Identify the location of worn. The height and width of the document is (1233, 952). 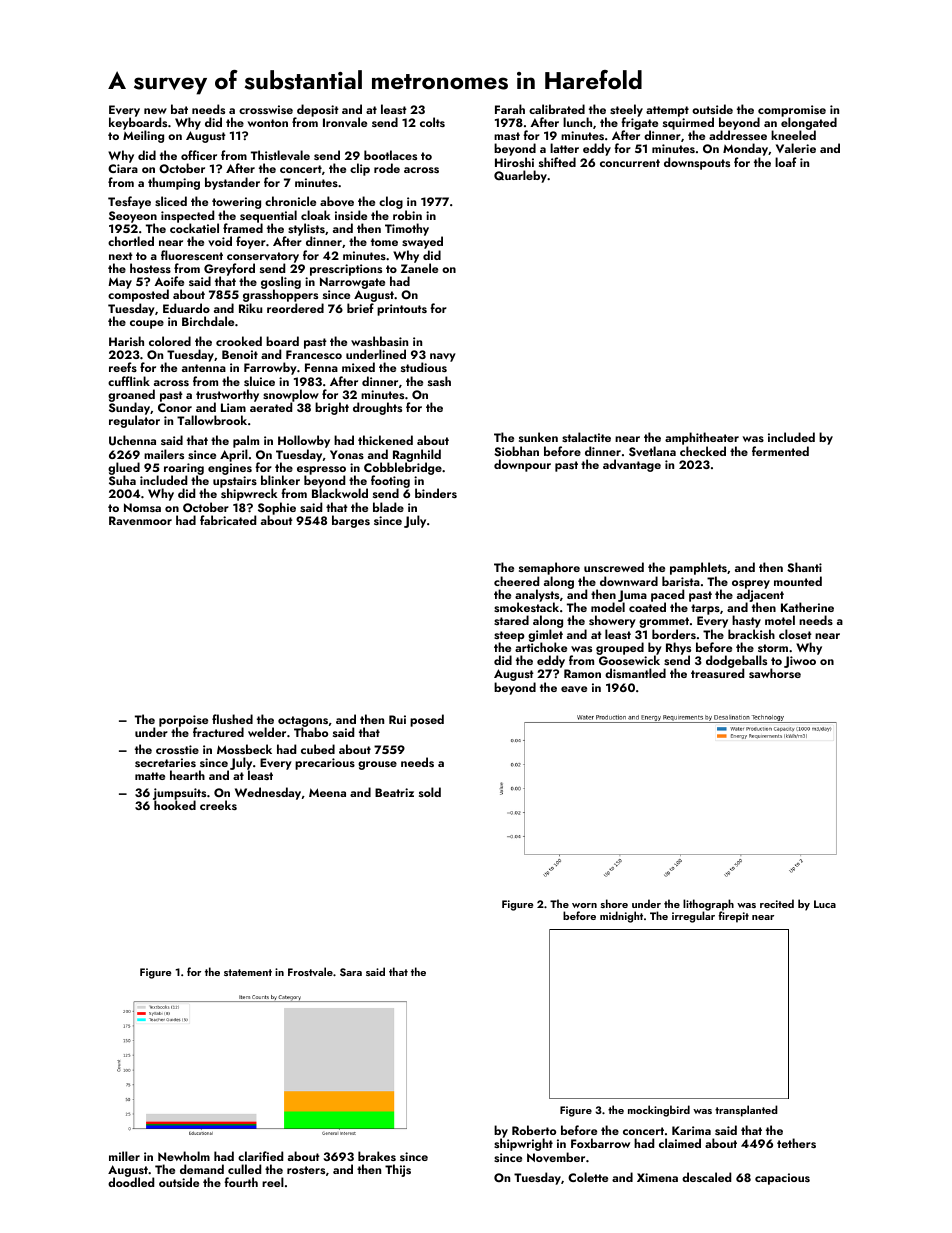
(584, 905).
